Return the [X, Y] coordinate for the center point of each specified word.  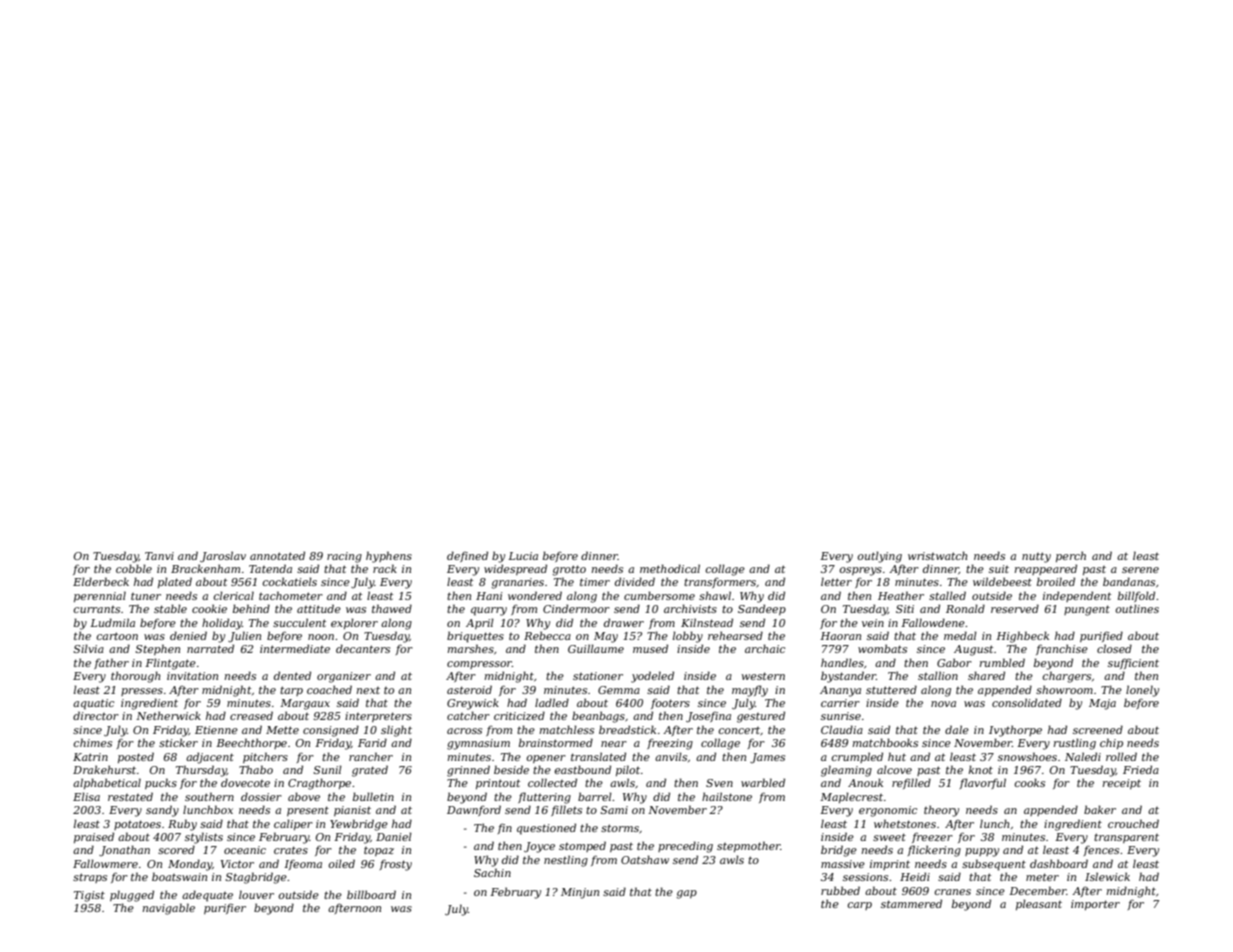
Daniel [394, 836]
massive [843, 864]
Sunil [327, 769]
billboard [371, 894]
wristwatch [937, 555]
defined [467, 556]
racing [344, 557]
